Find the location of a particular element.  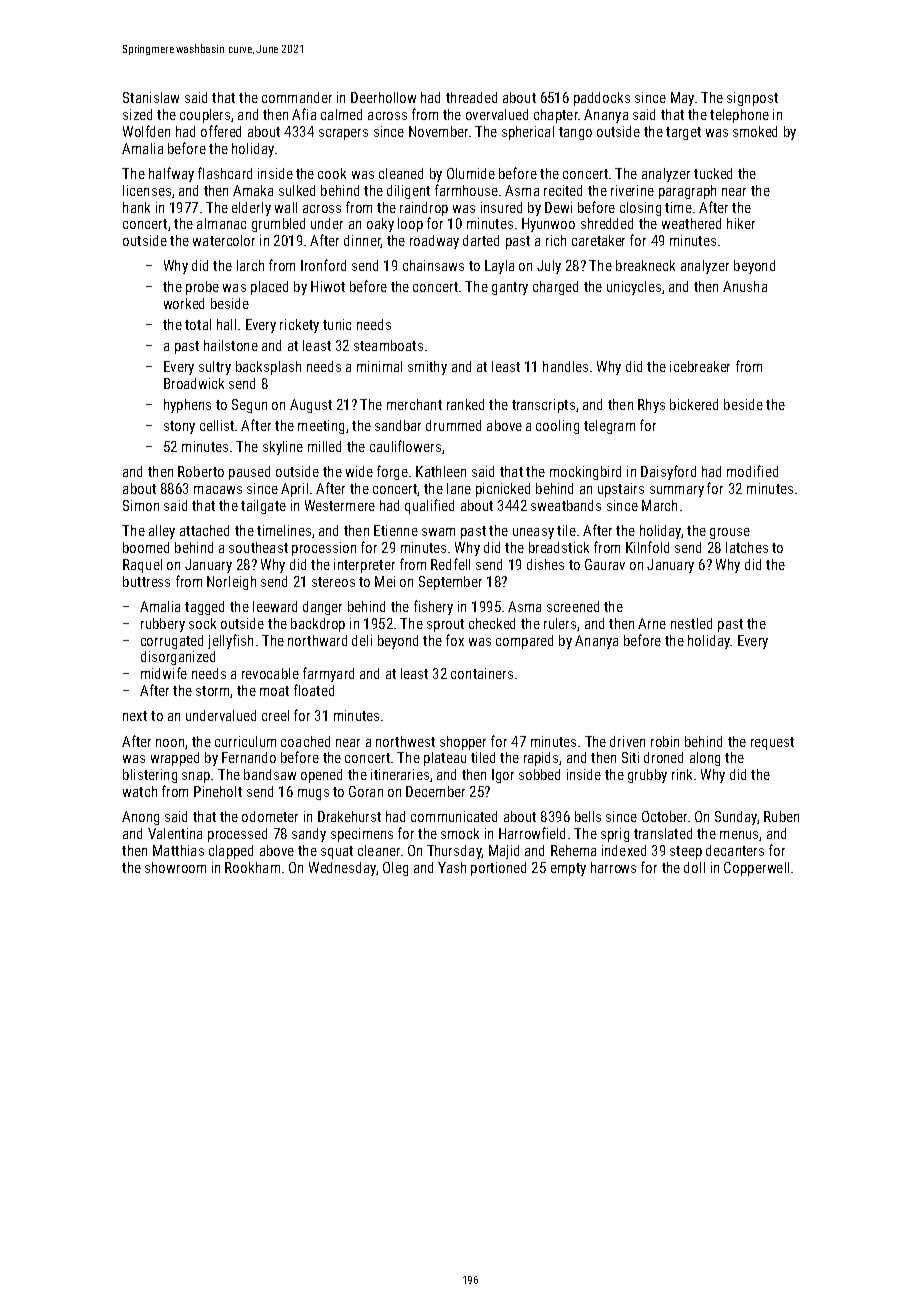

Stanislaw is located at coordinates (151, 97).
